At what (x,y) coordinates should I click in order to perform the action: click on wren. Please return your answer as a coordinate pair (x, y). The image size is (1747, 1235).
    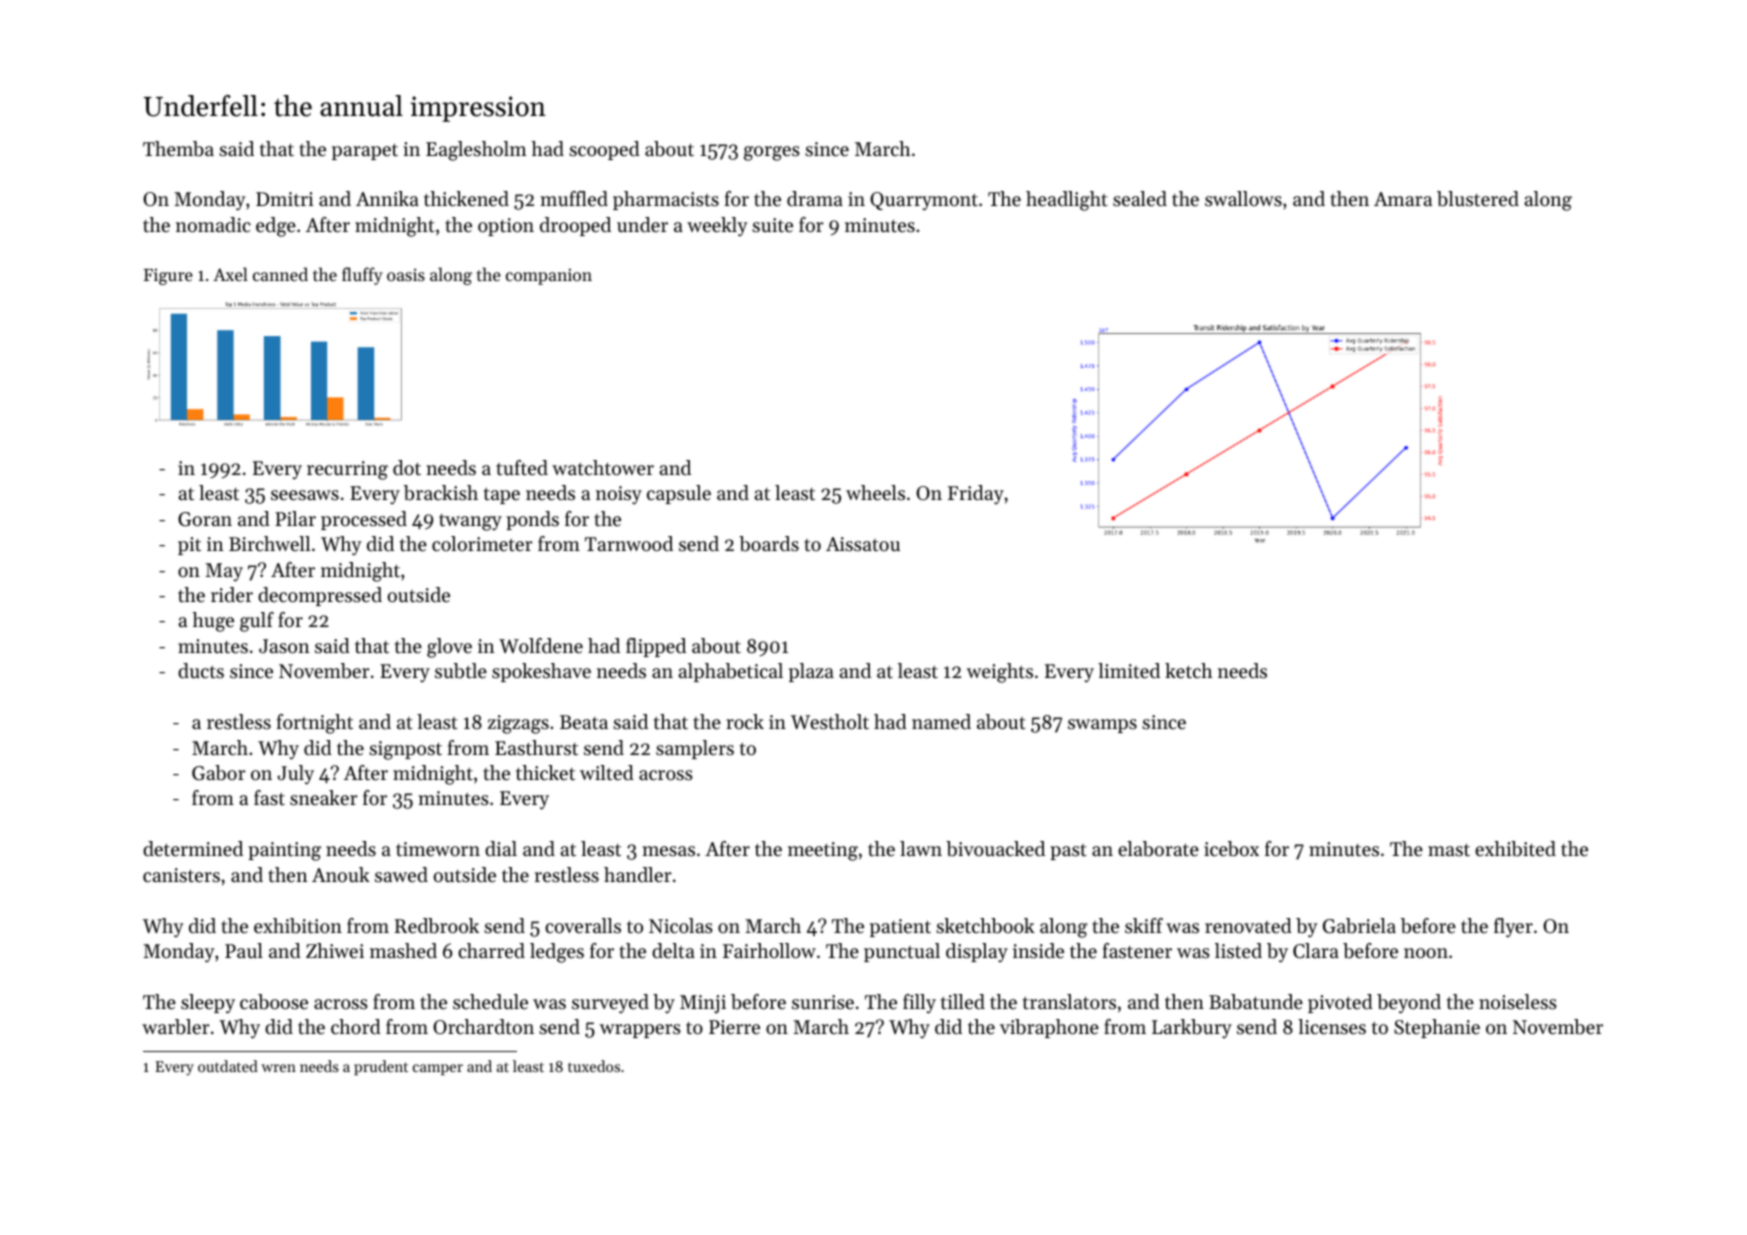
    Looking at the image, I should click on (278, 1068).
